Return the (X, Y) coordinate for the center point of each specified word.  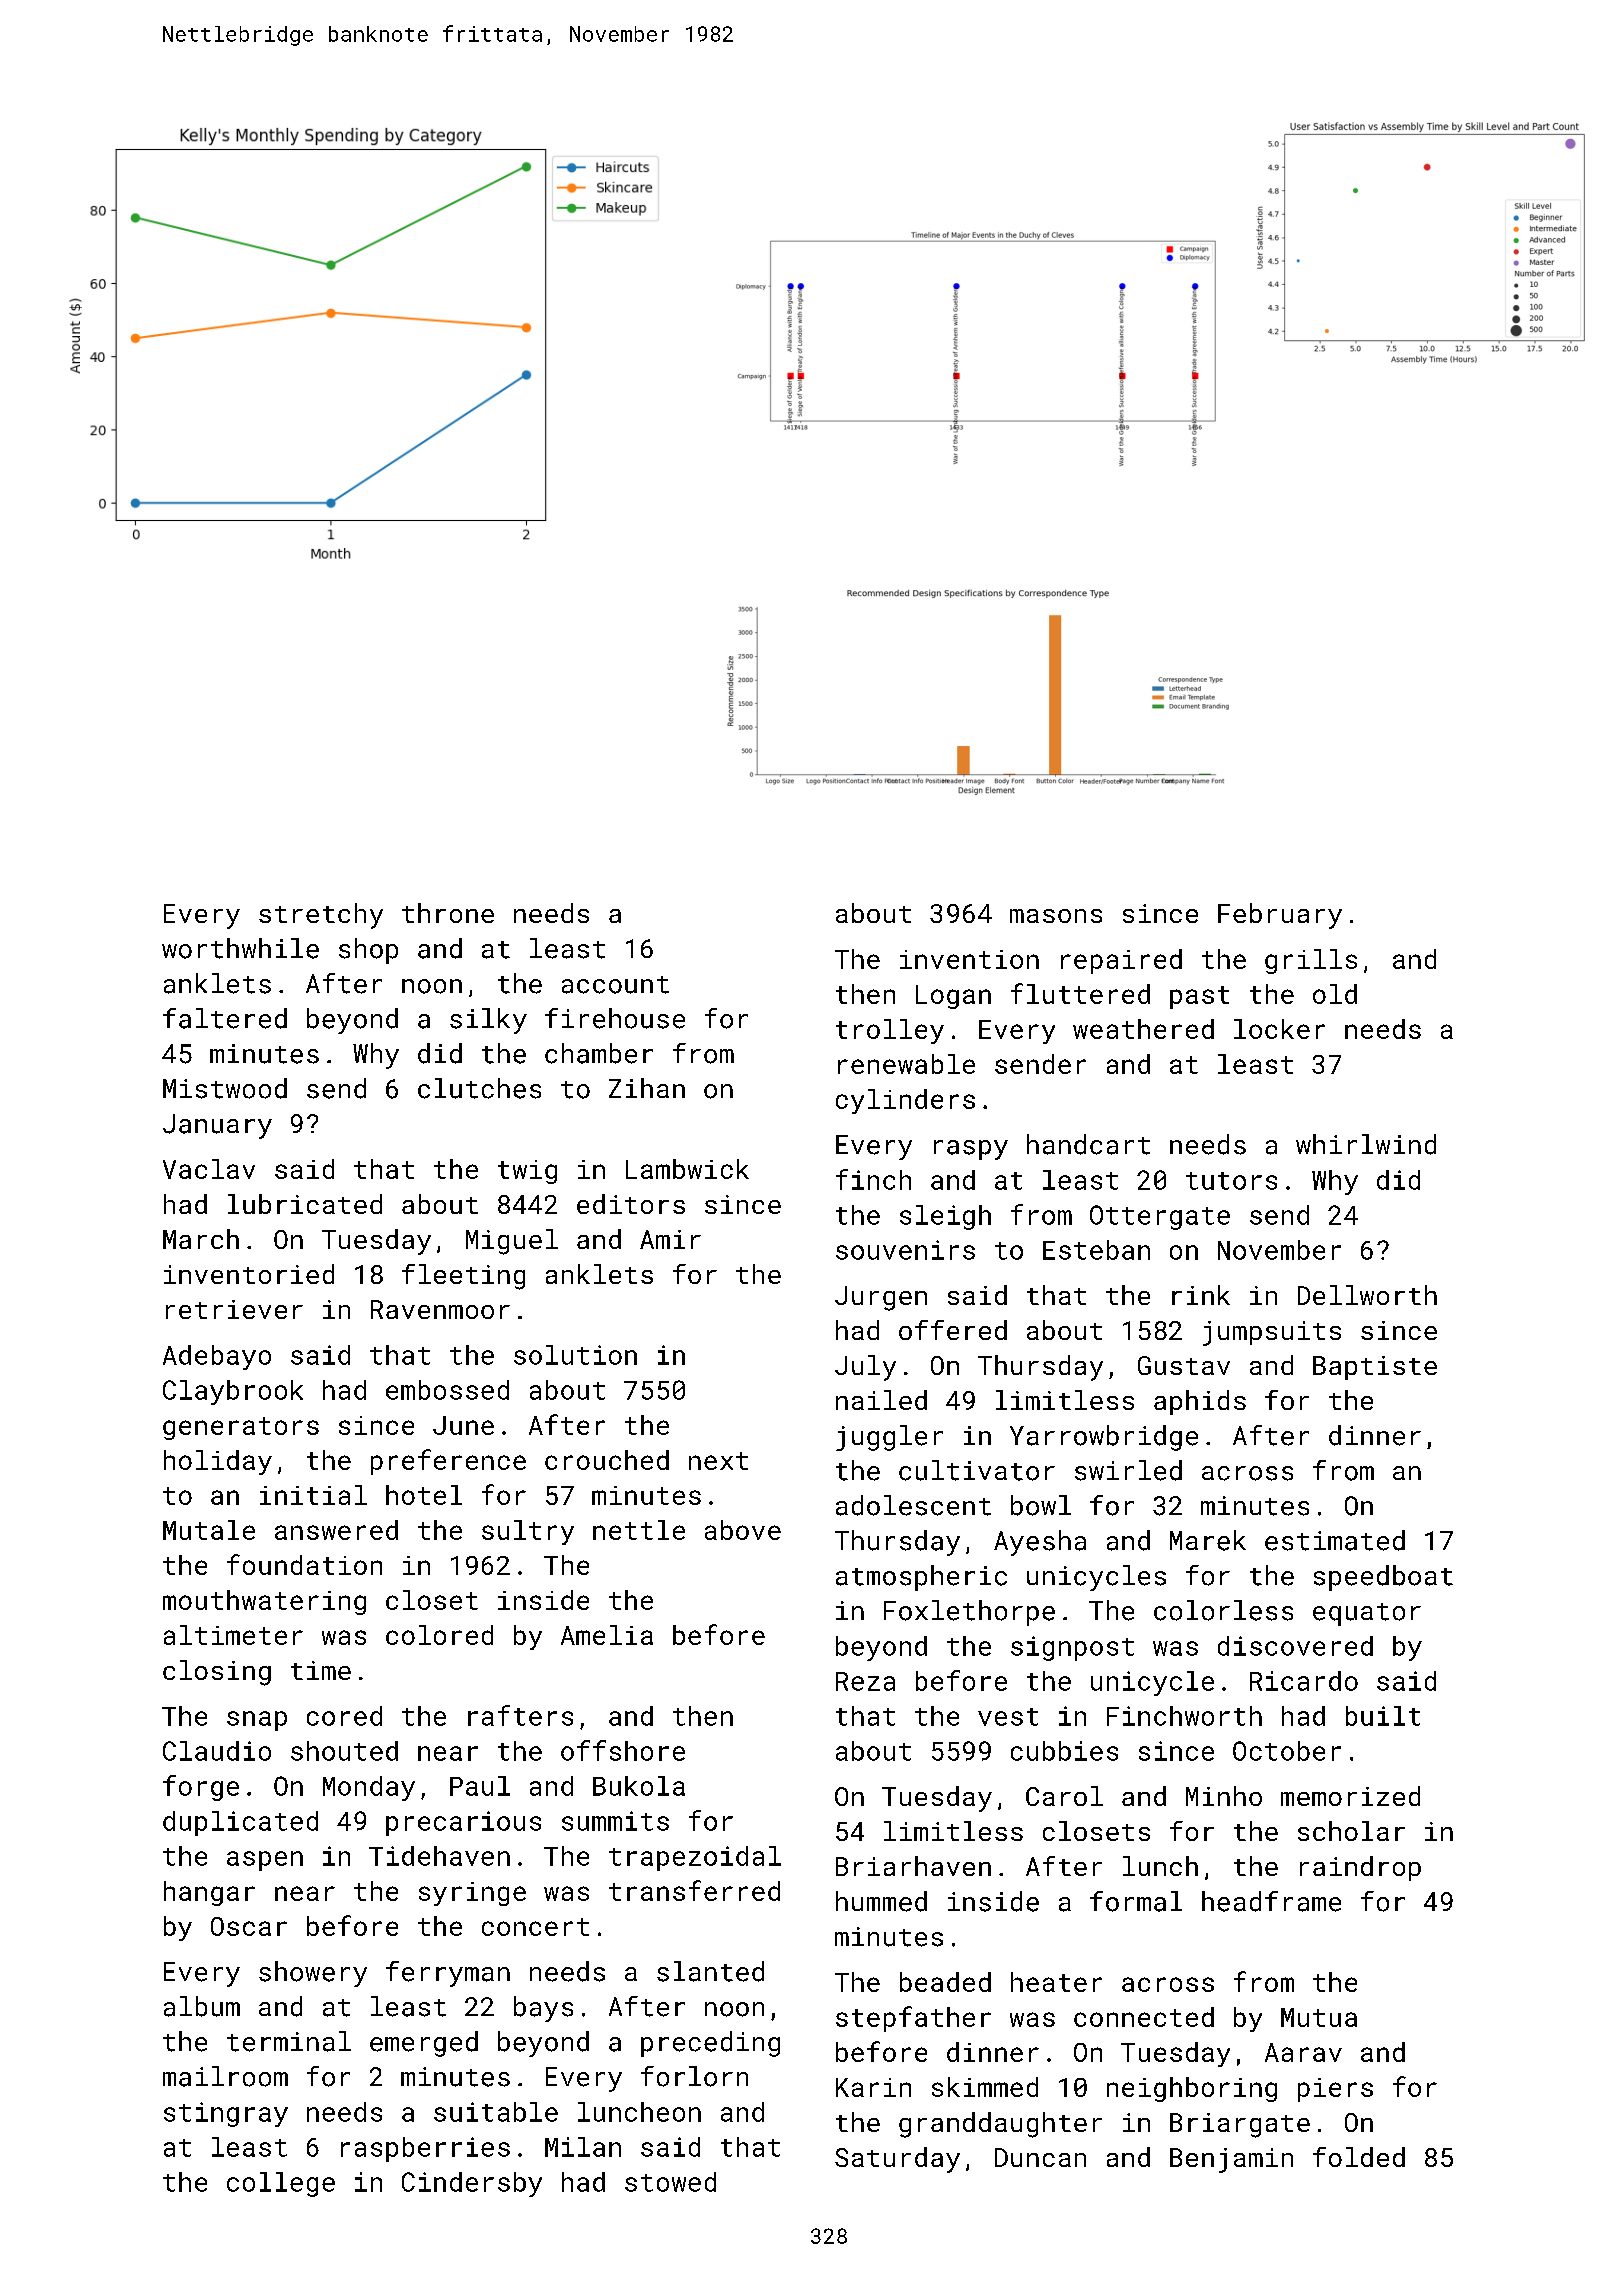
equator (1367, 1614)
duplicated (240, 1823)
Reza (865, 1681)
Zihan (647, 1088)
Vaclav (209, 1169)
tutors (1231, 1181)
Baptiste (1375, 1368)
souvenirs (905, 1250)
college (281, 2184)
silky (488, 1021)
